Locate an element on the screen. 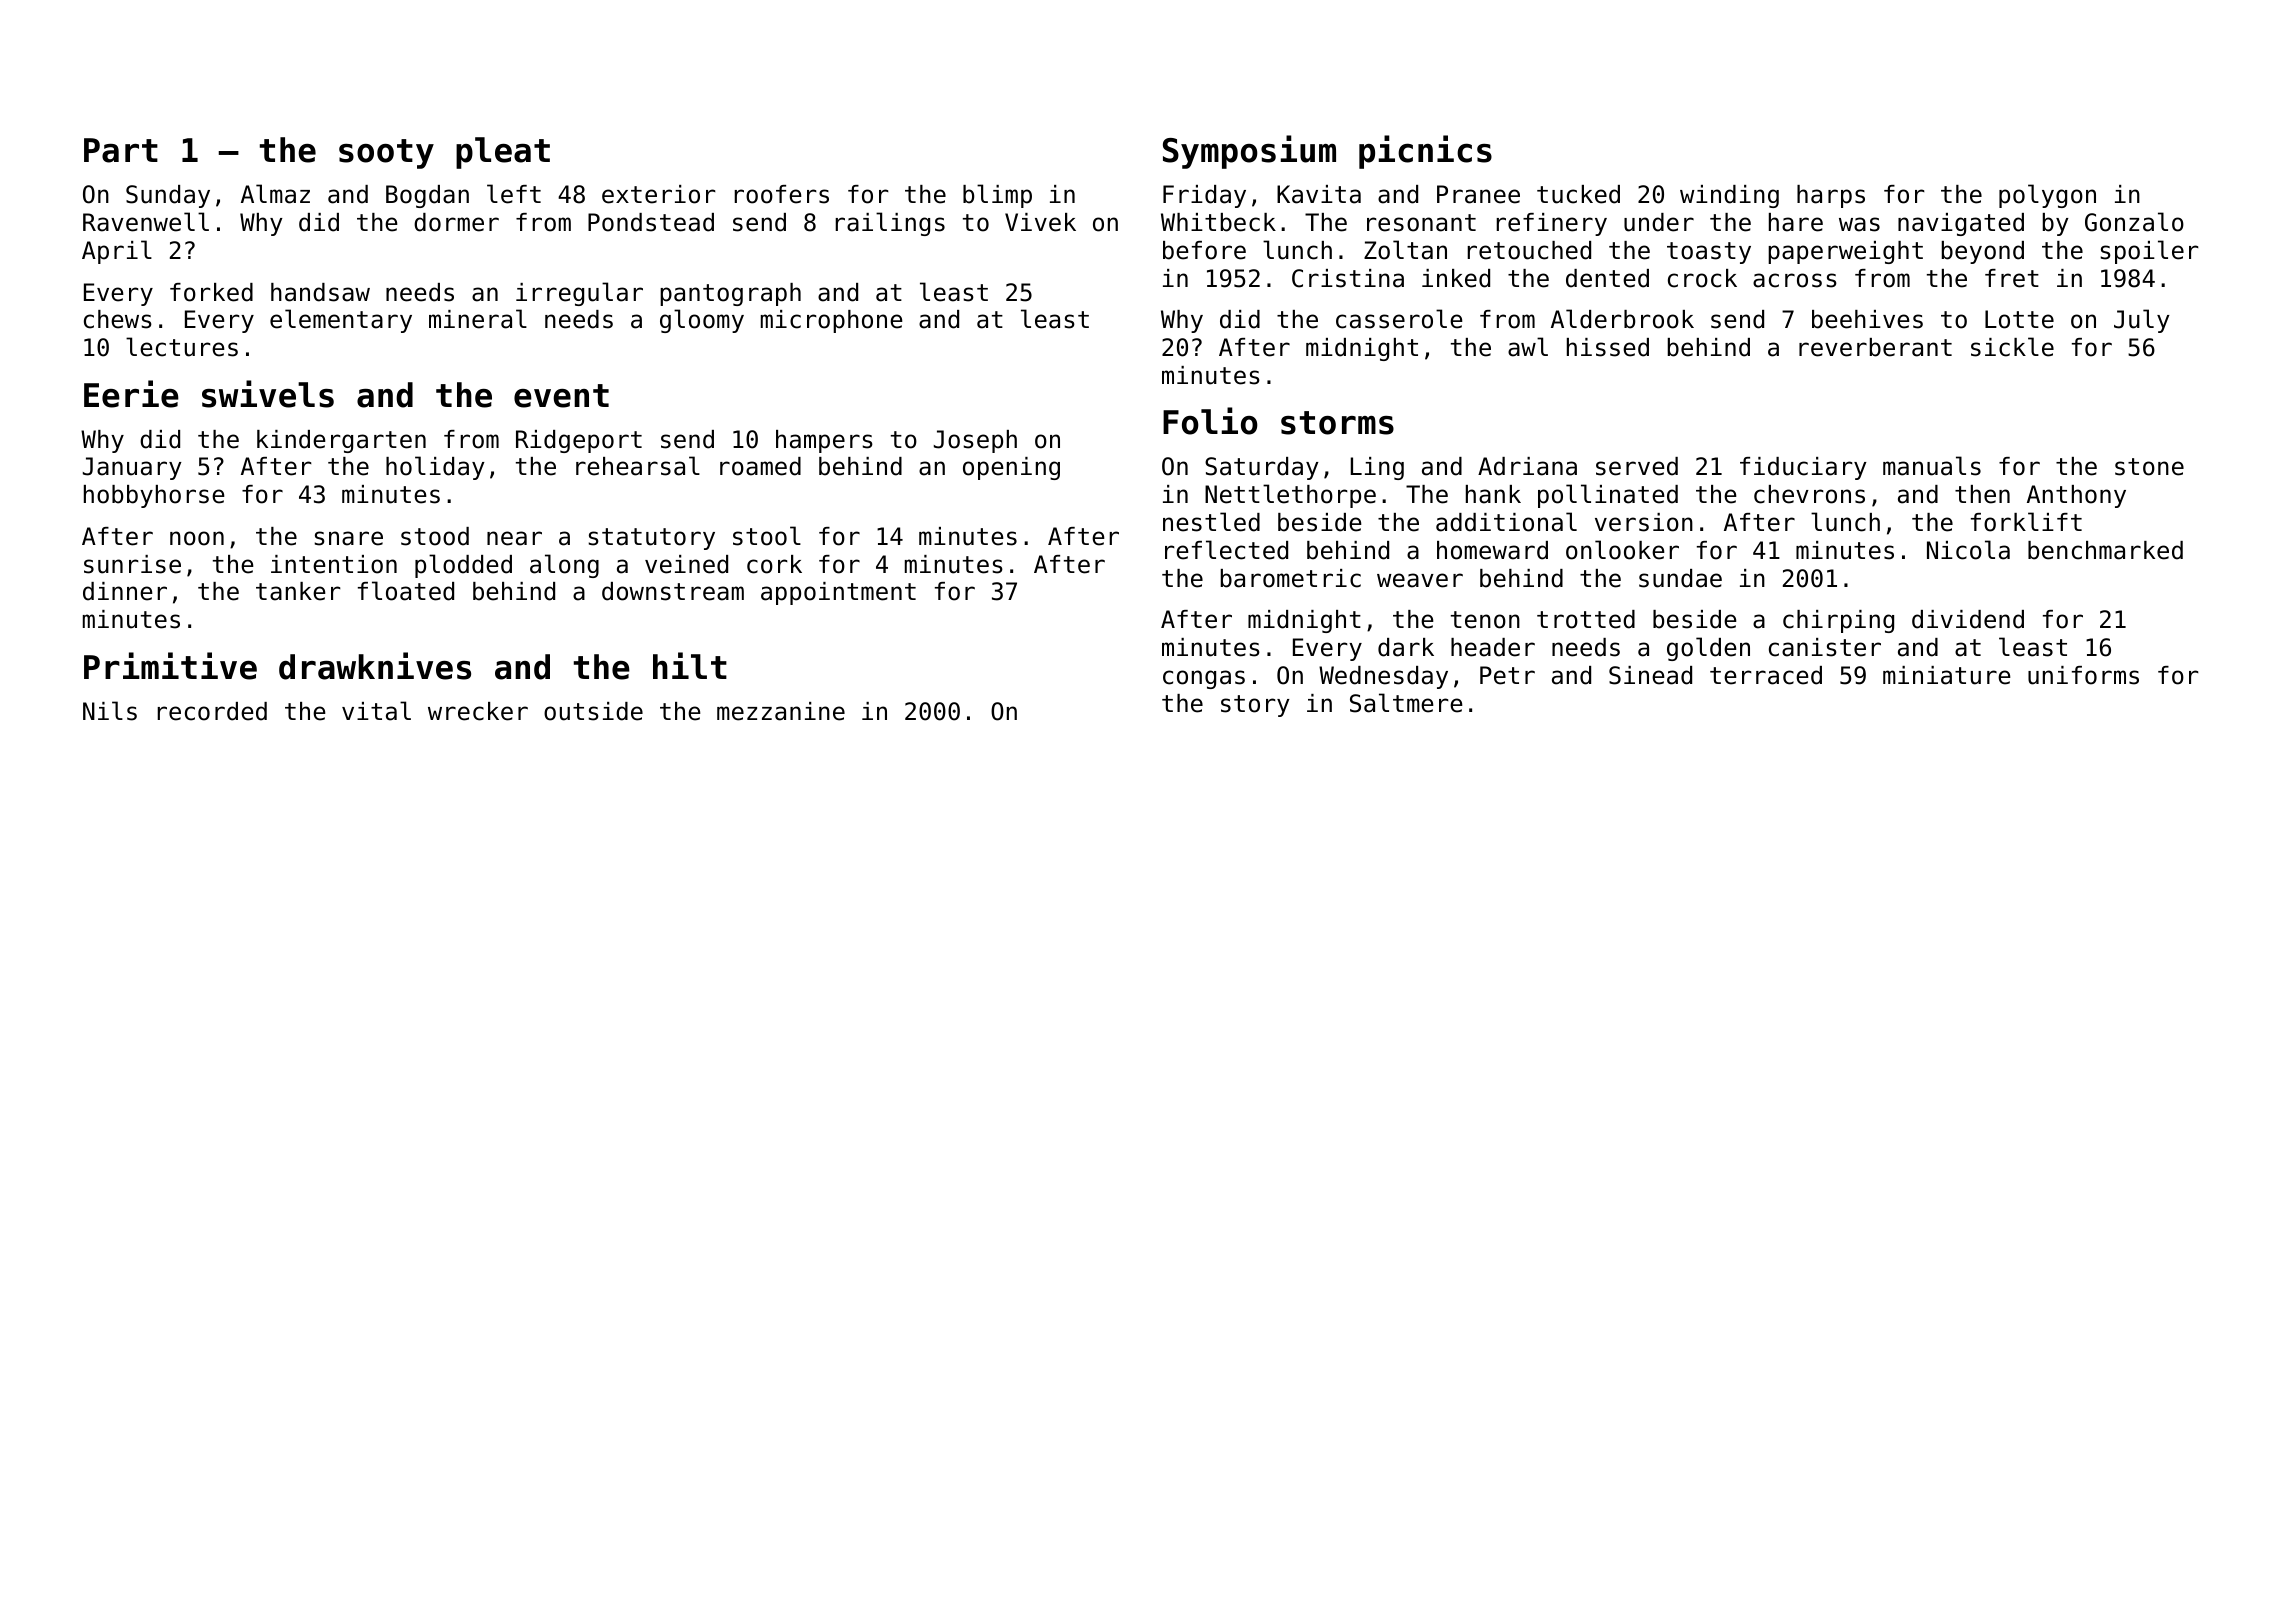  roofers is located at coordinates (781, 194).
